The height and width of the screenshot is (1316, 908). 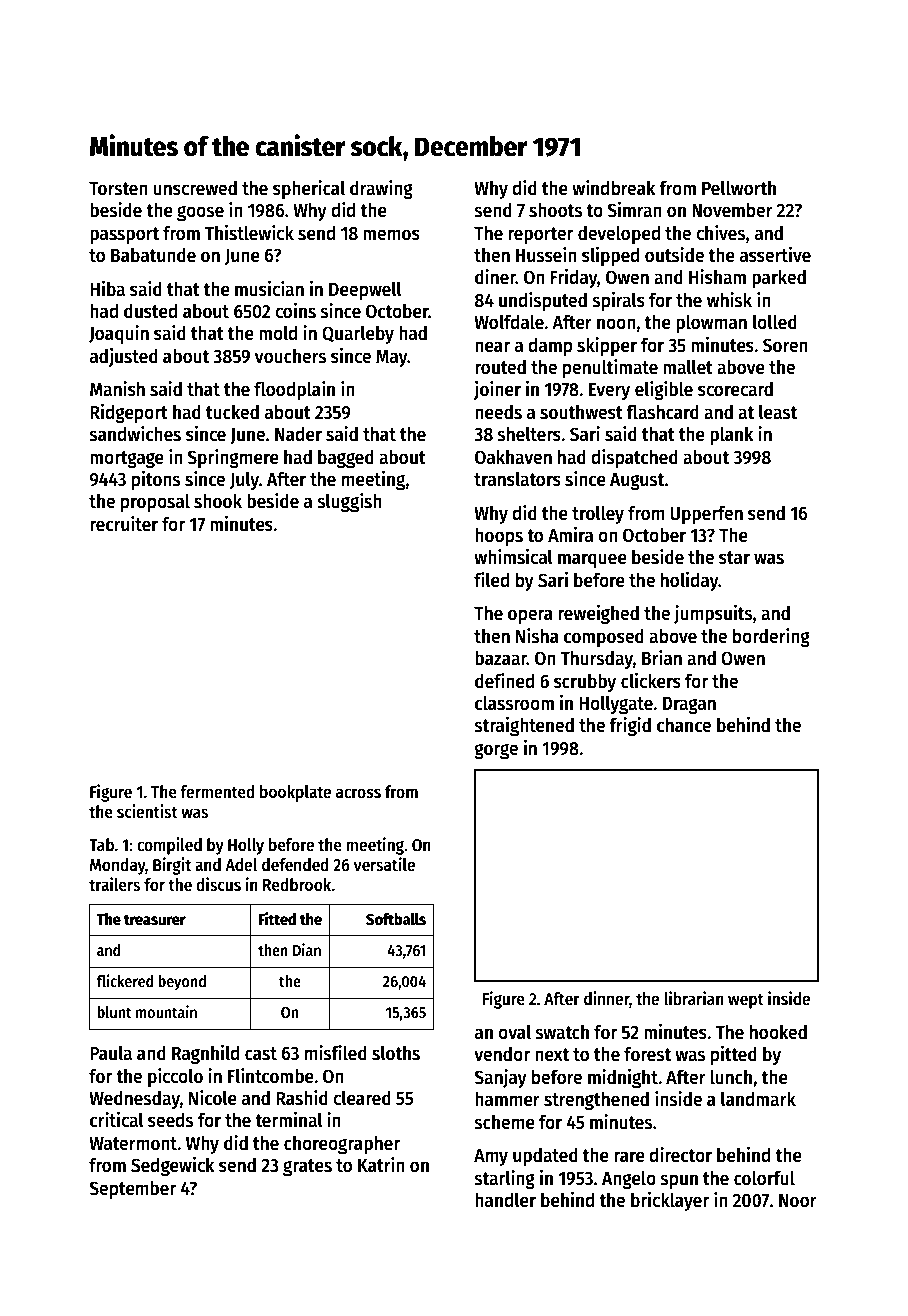 I want to click on Noor, so click(x=798, y=1201).
